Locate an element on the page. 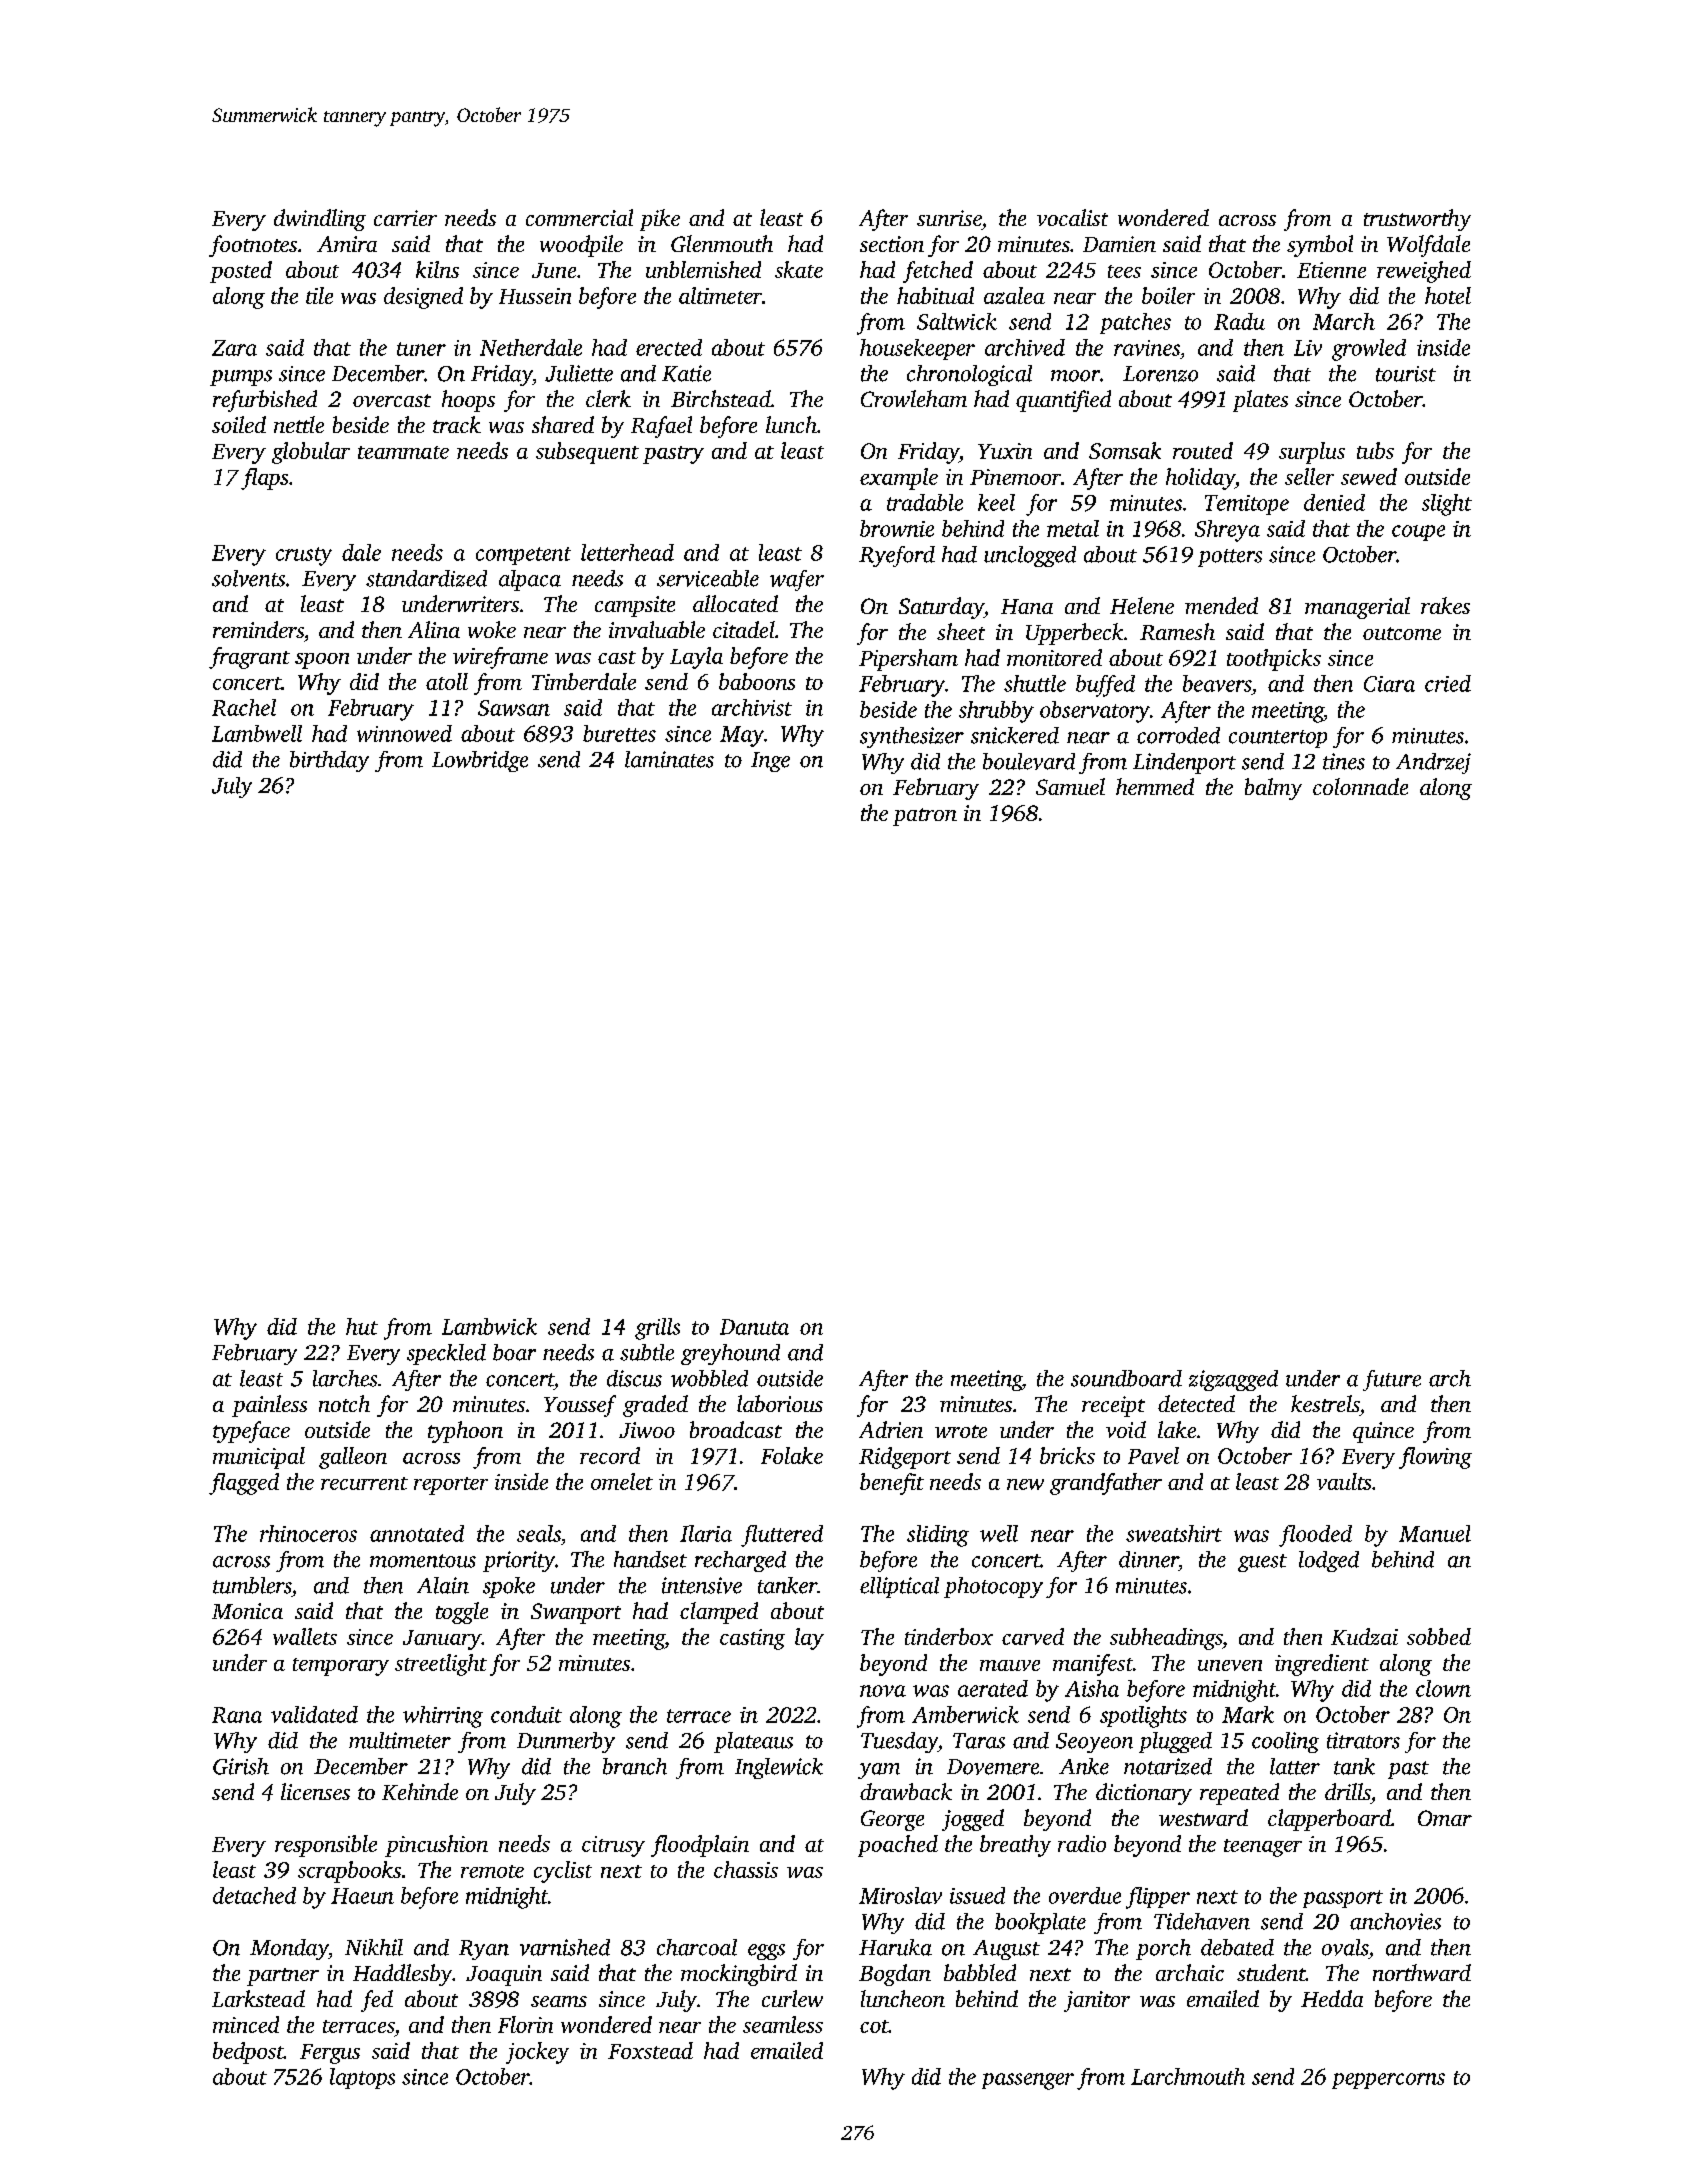 The height and width of the page is (2178, 1683). section is located at coordinates (892, 244).
